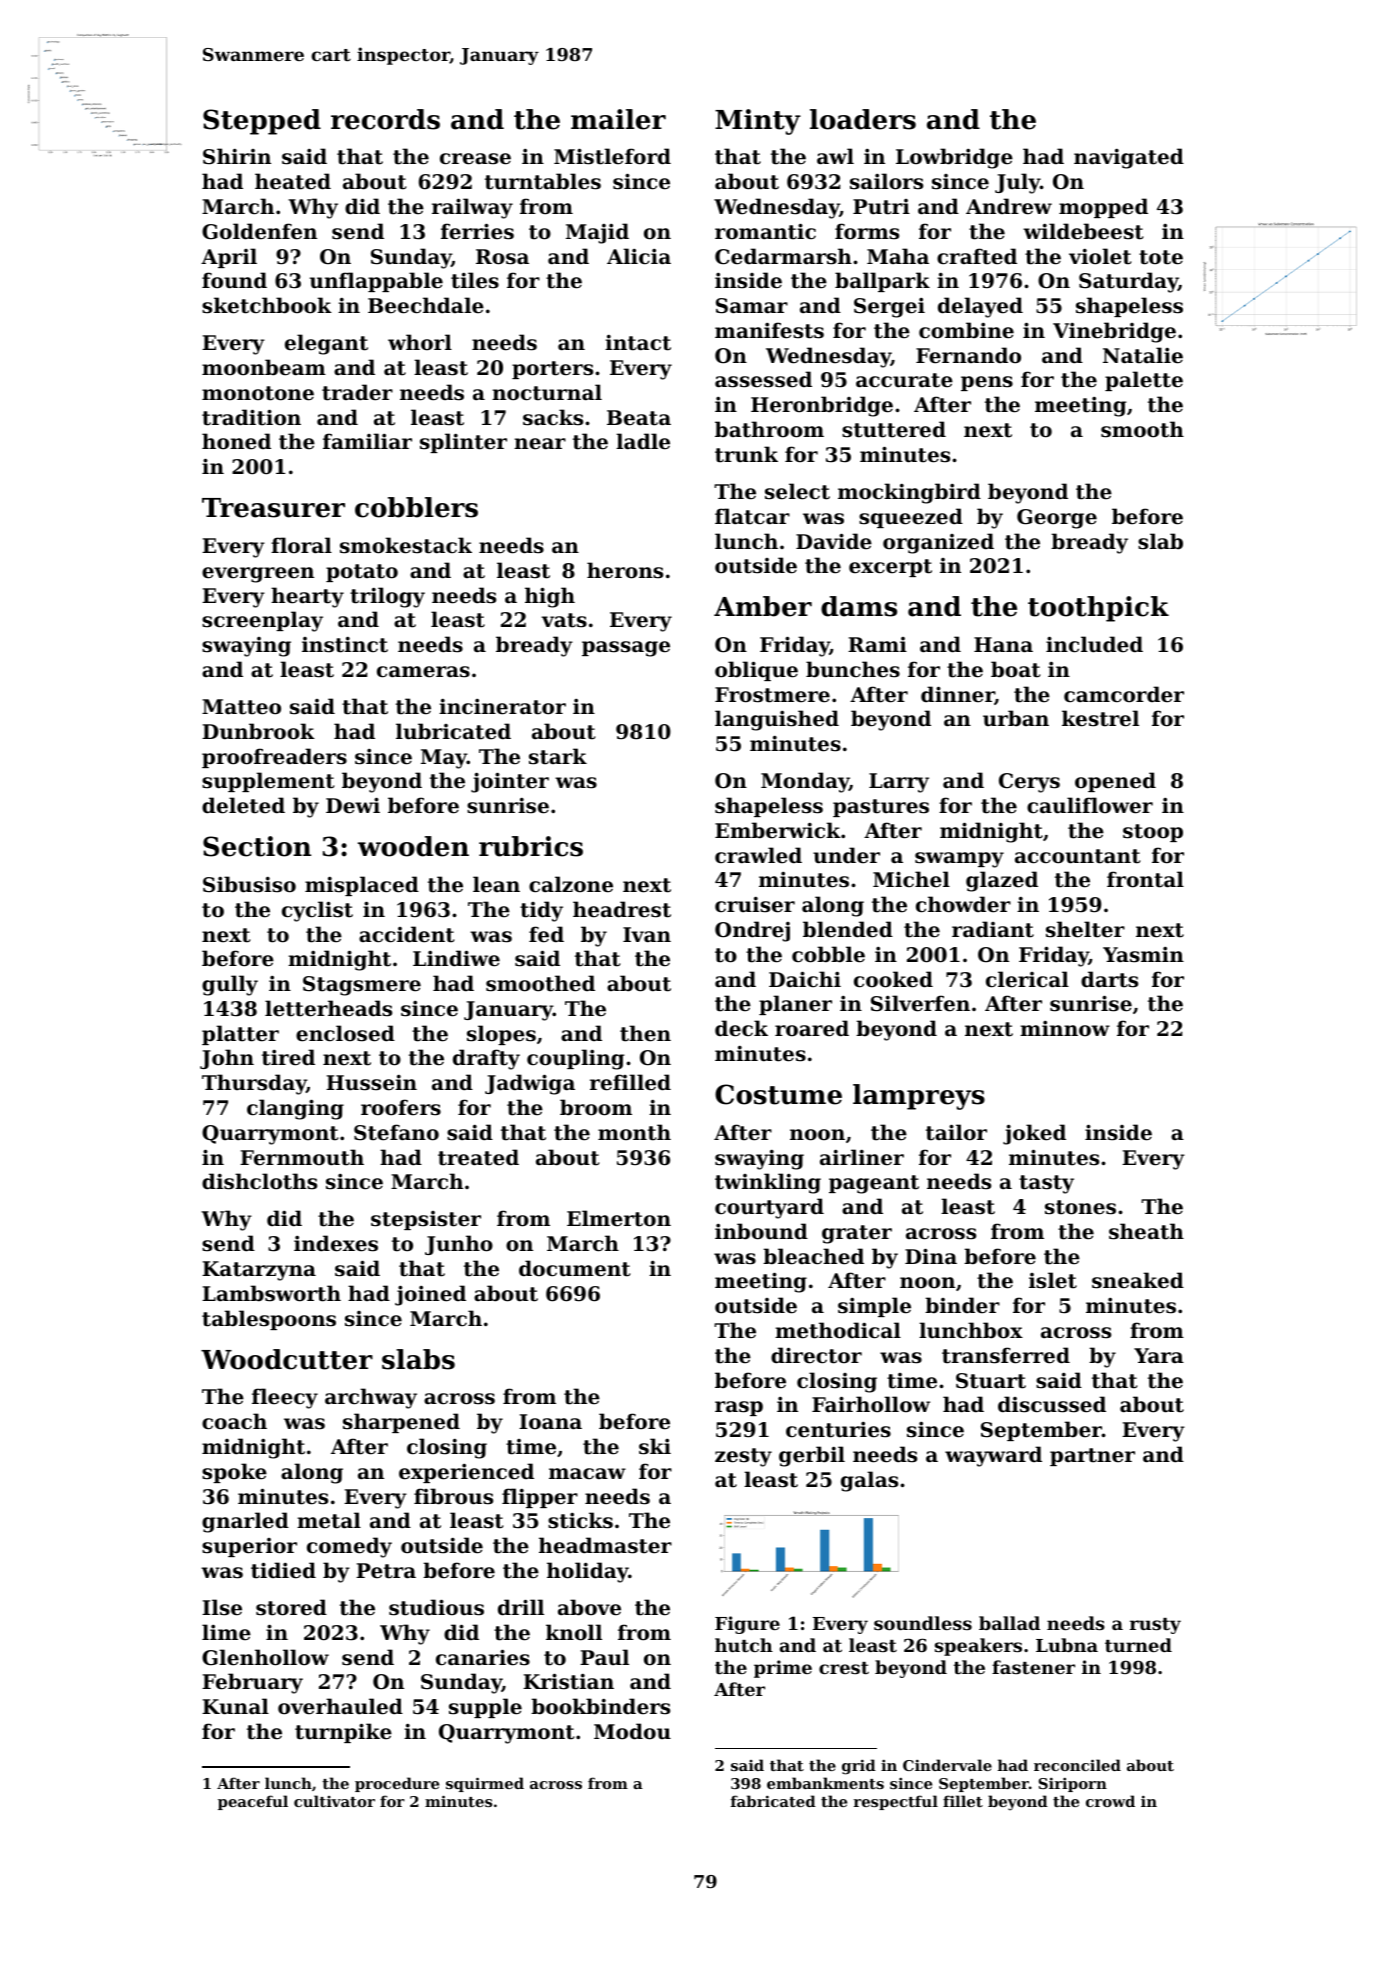  I want to click on Vinebridge, so click(1114, 332).
